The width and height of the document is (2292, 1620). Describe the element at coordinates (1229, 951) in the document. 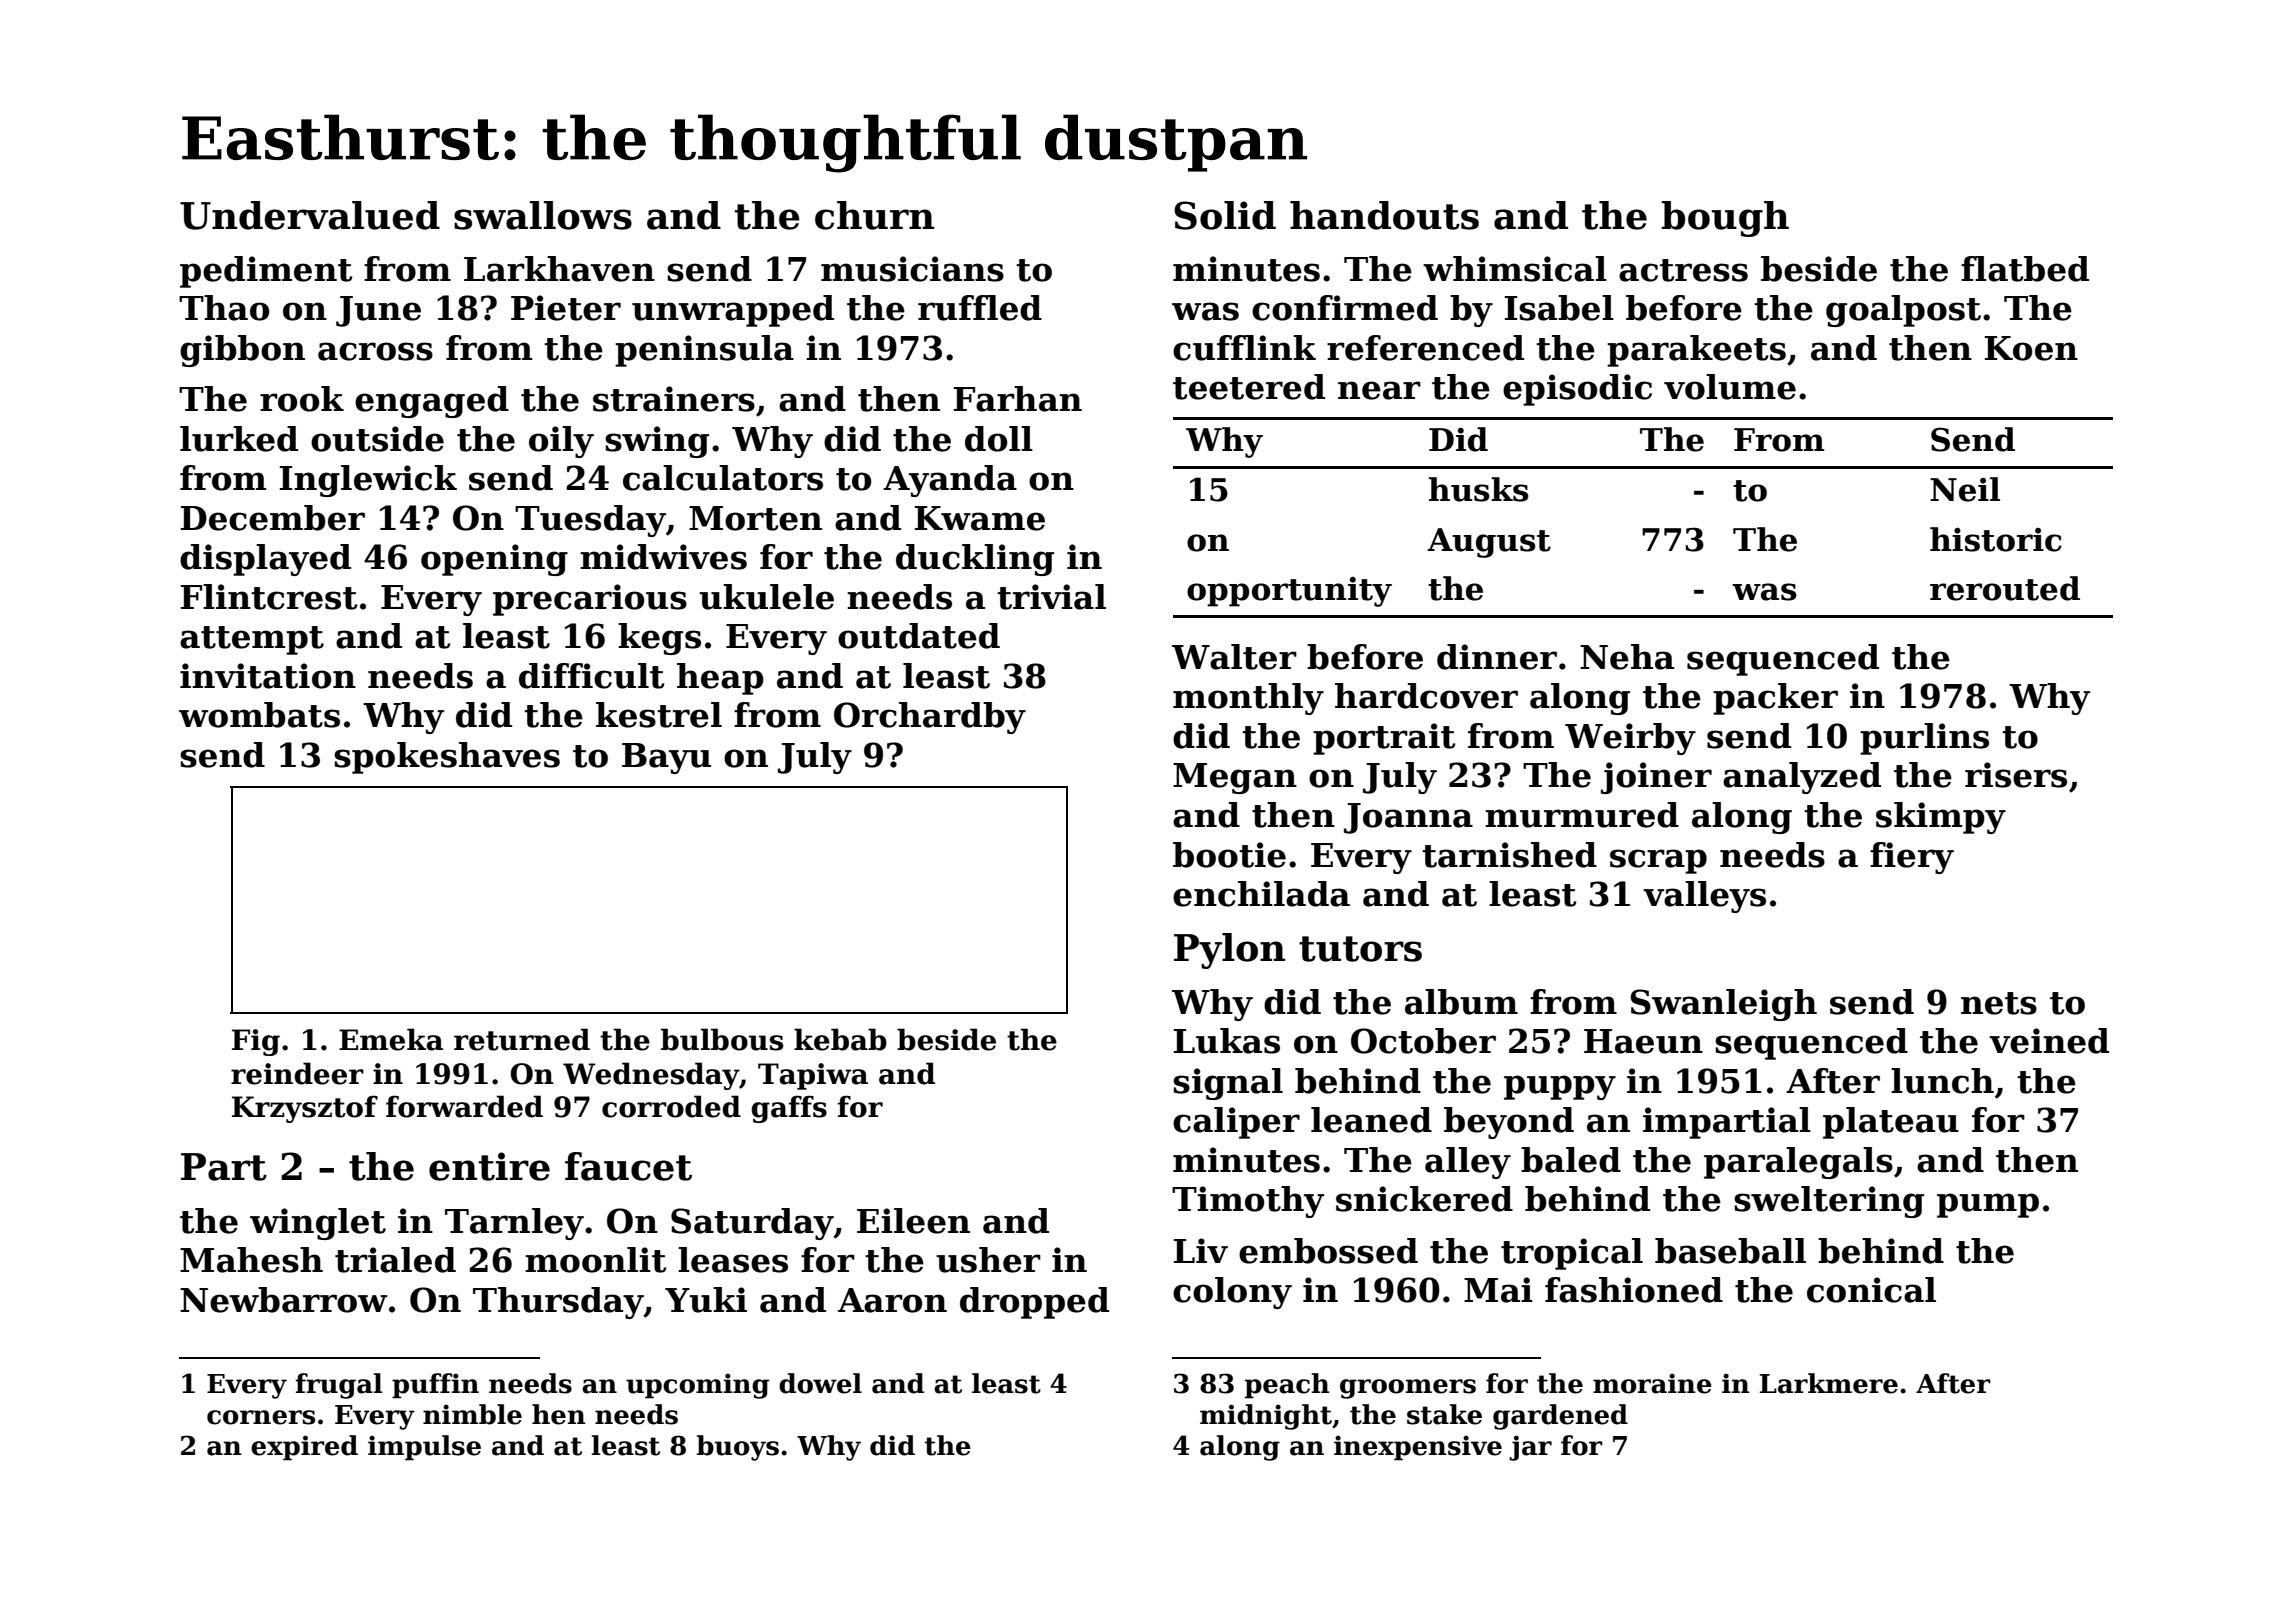

I see `Pylon` at that location.
